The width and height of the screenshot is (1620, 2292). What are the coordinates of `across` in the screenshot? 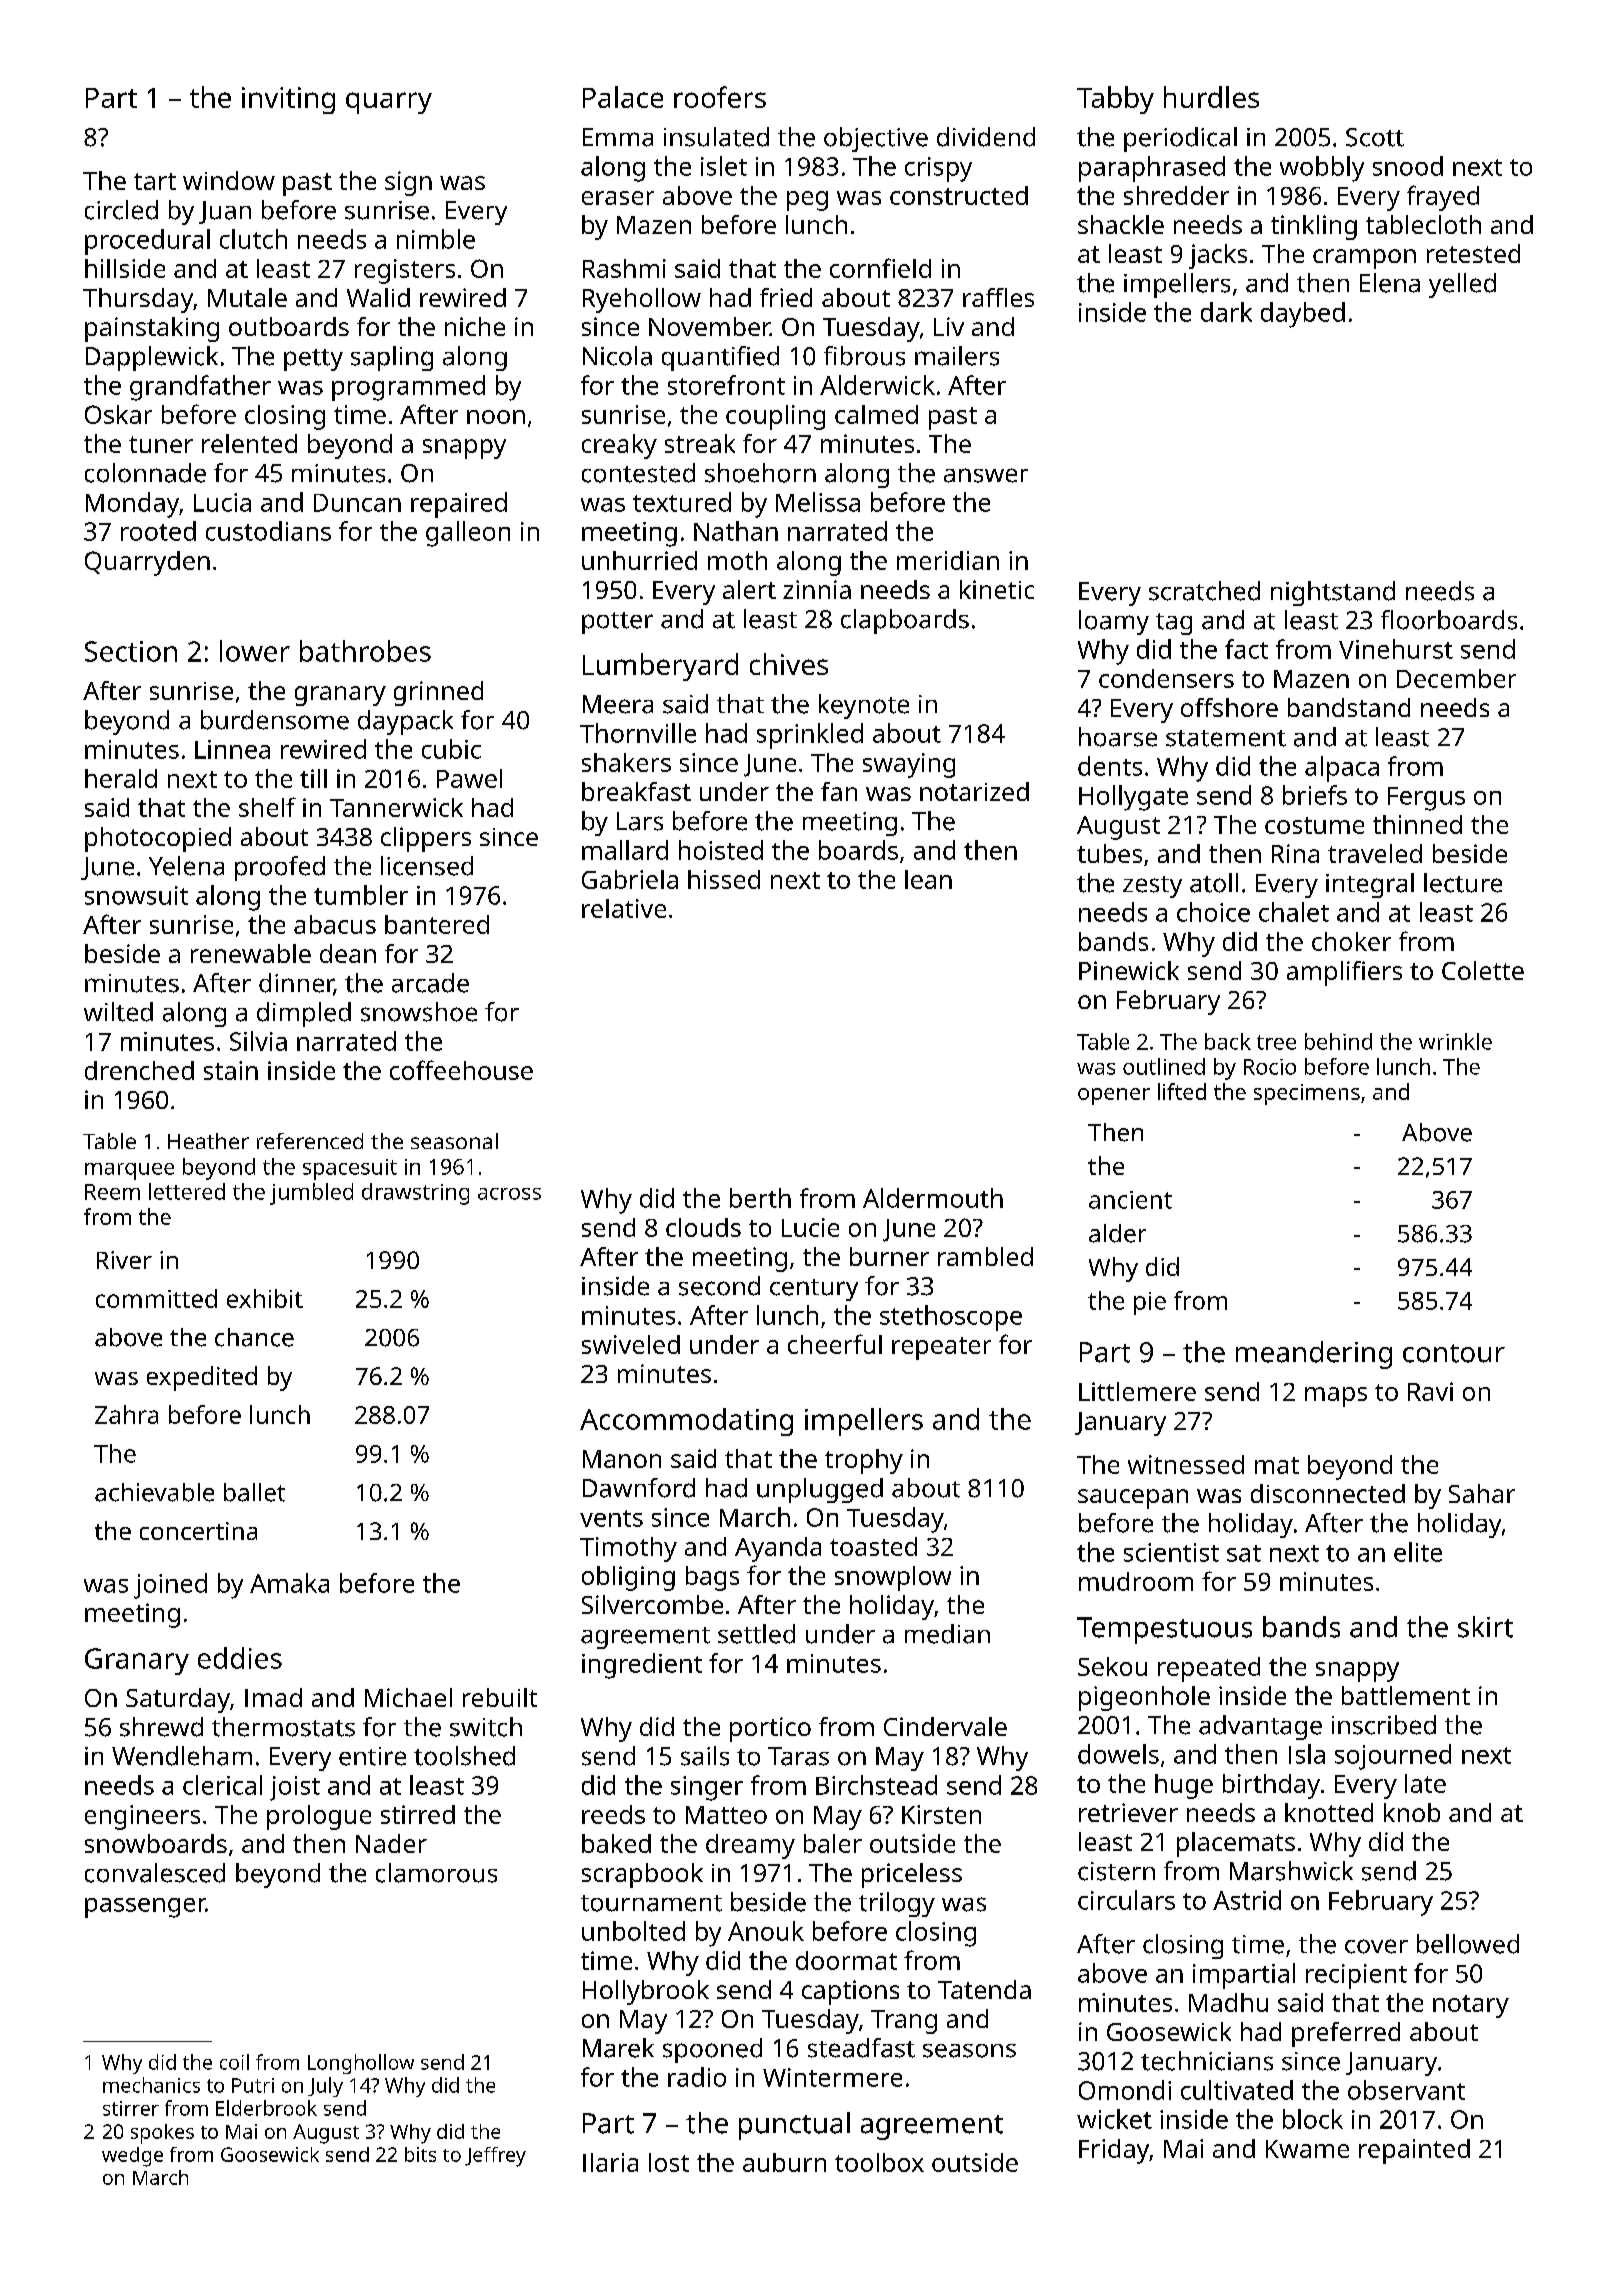 It's located at (509, 1194).
